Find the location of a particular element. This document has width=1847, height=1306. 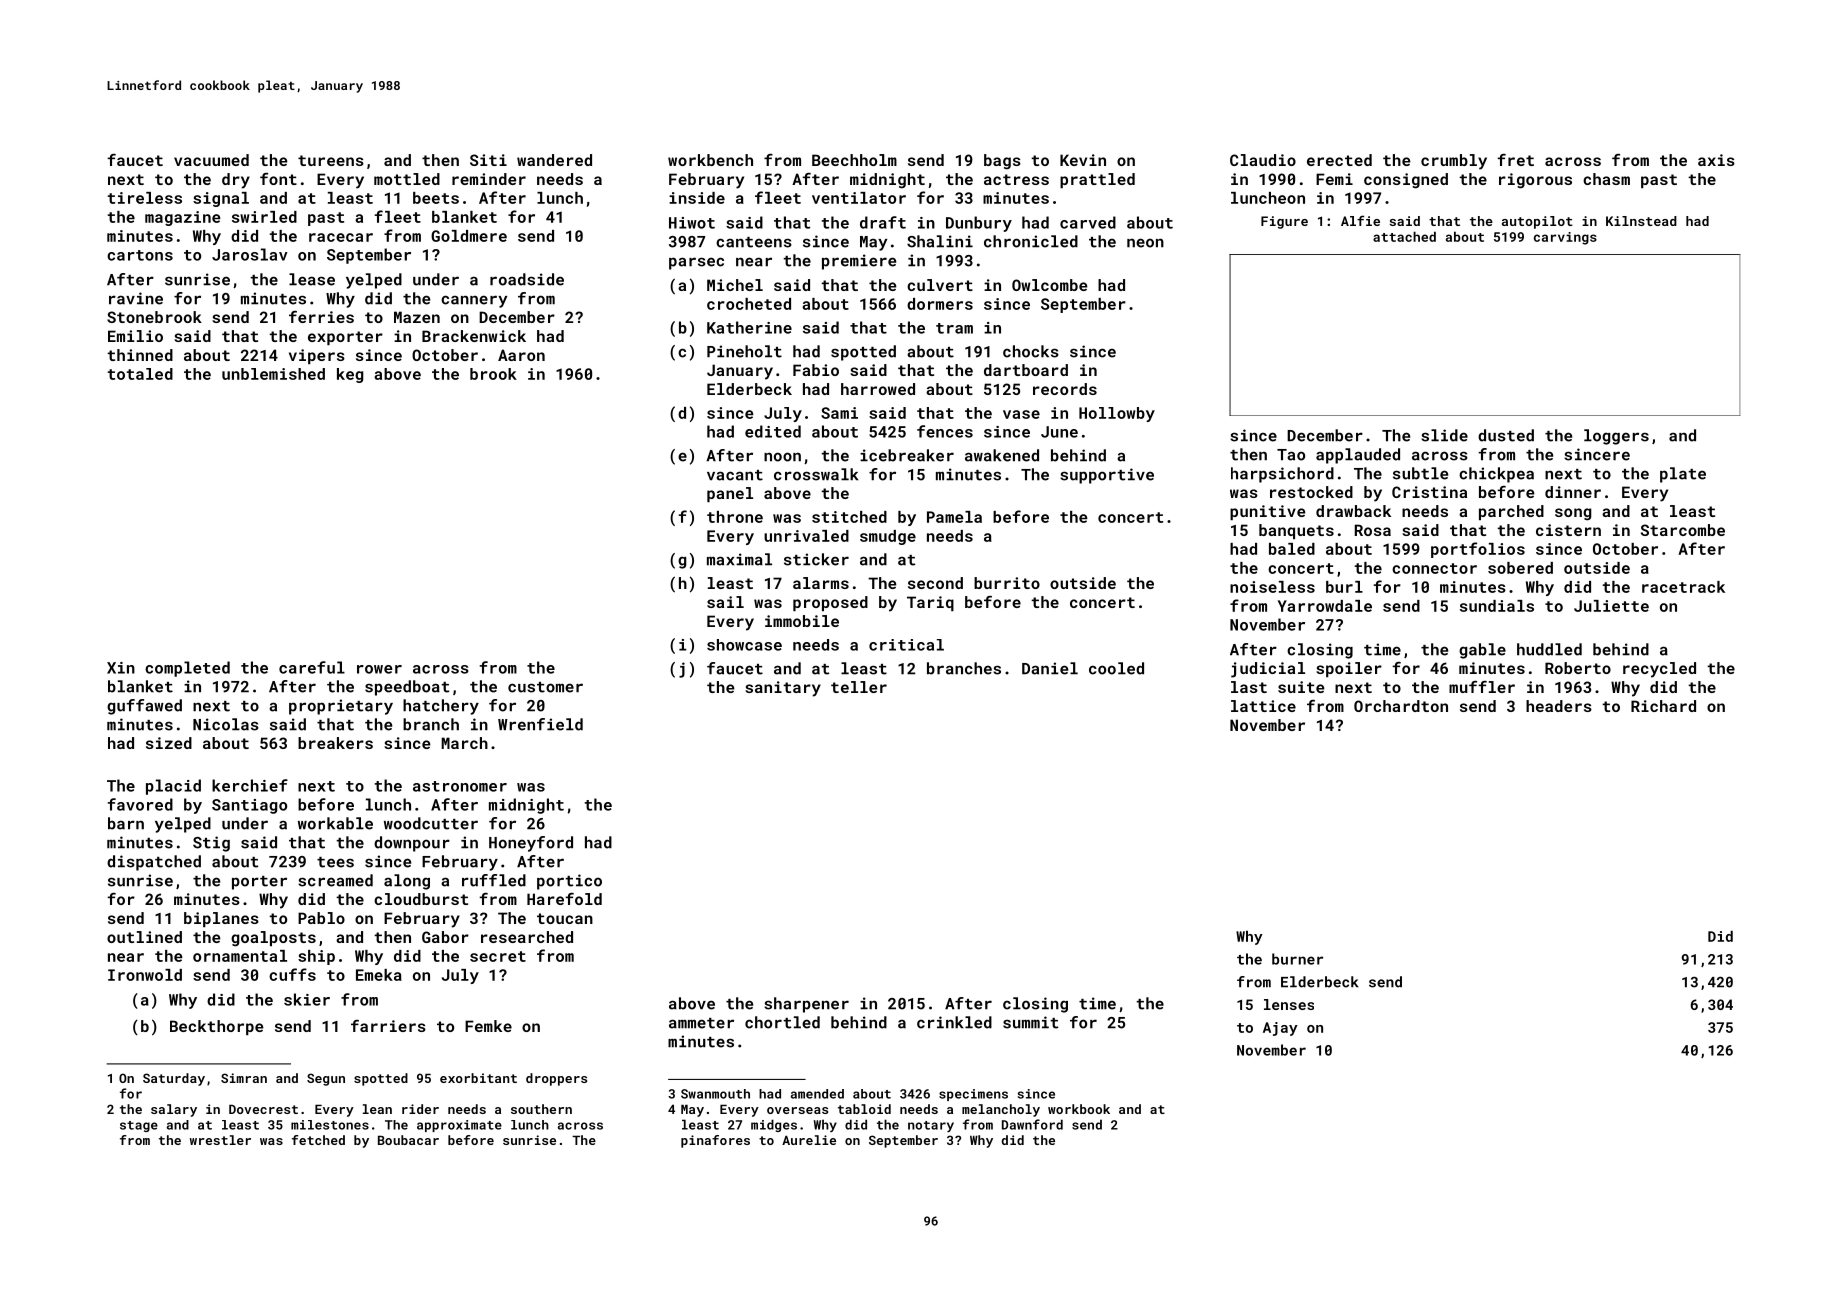

amended is located at coordinates (817, 1094).
